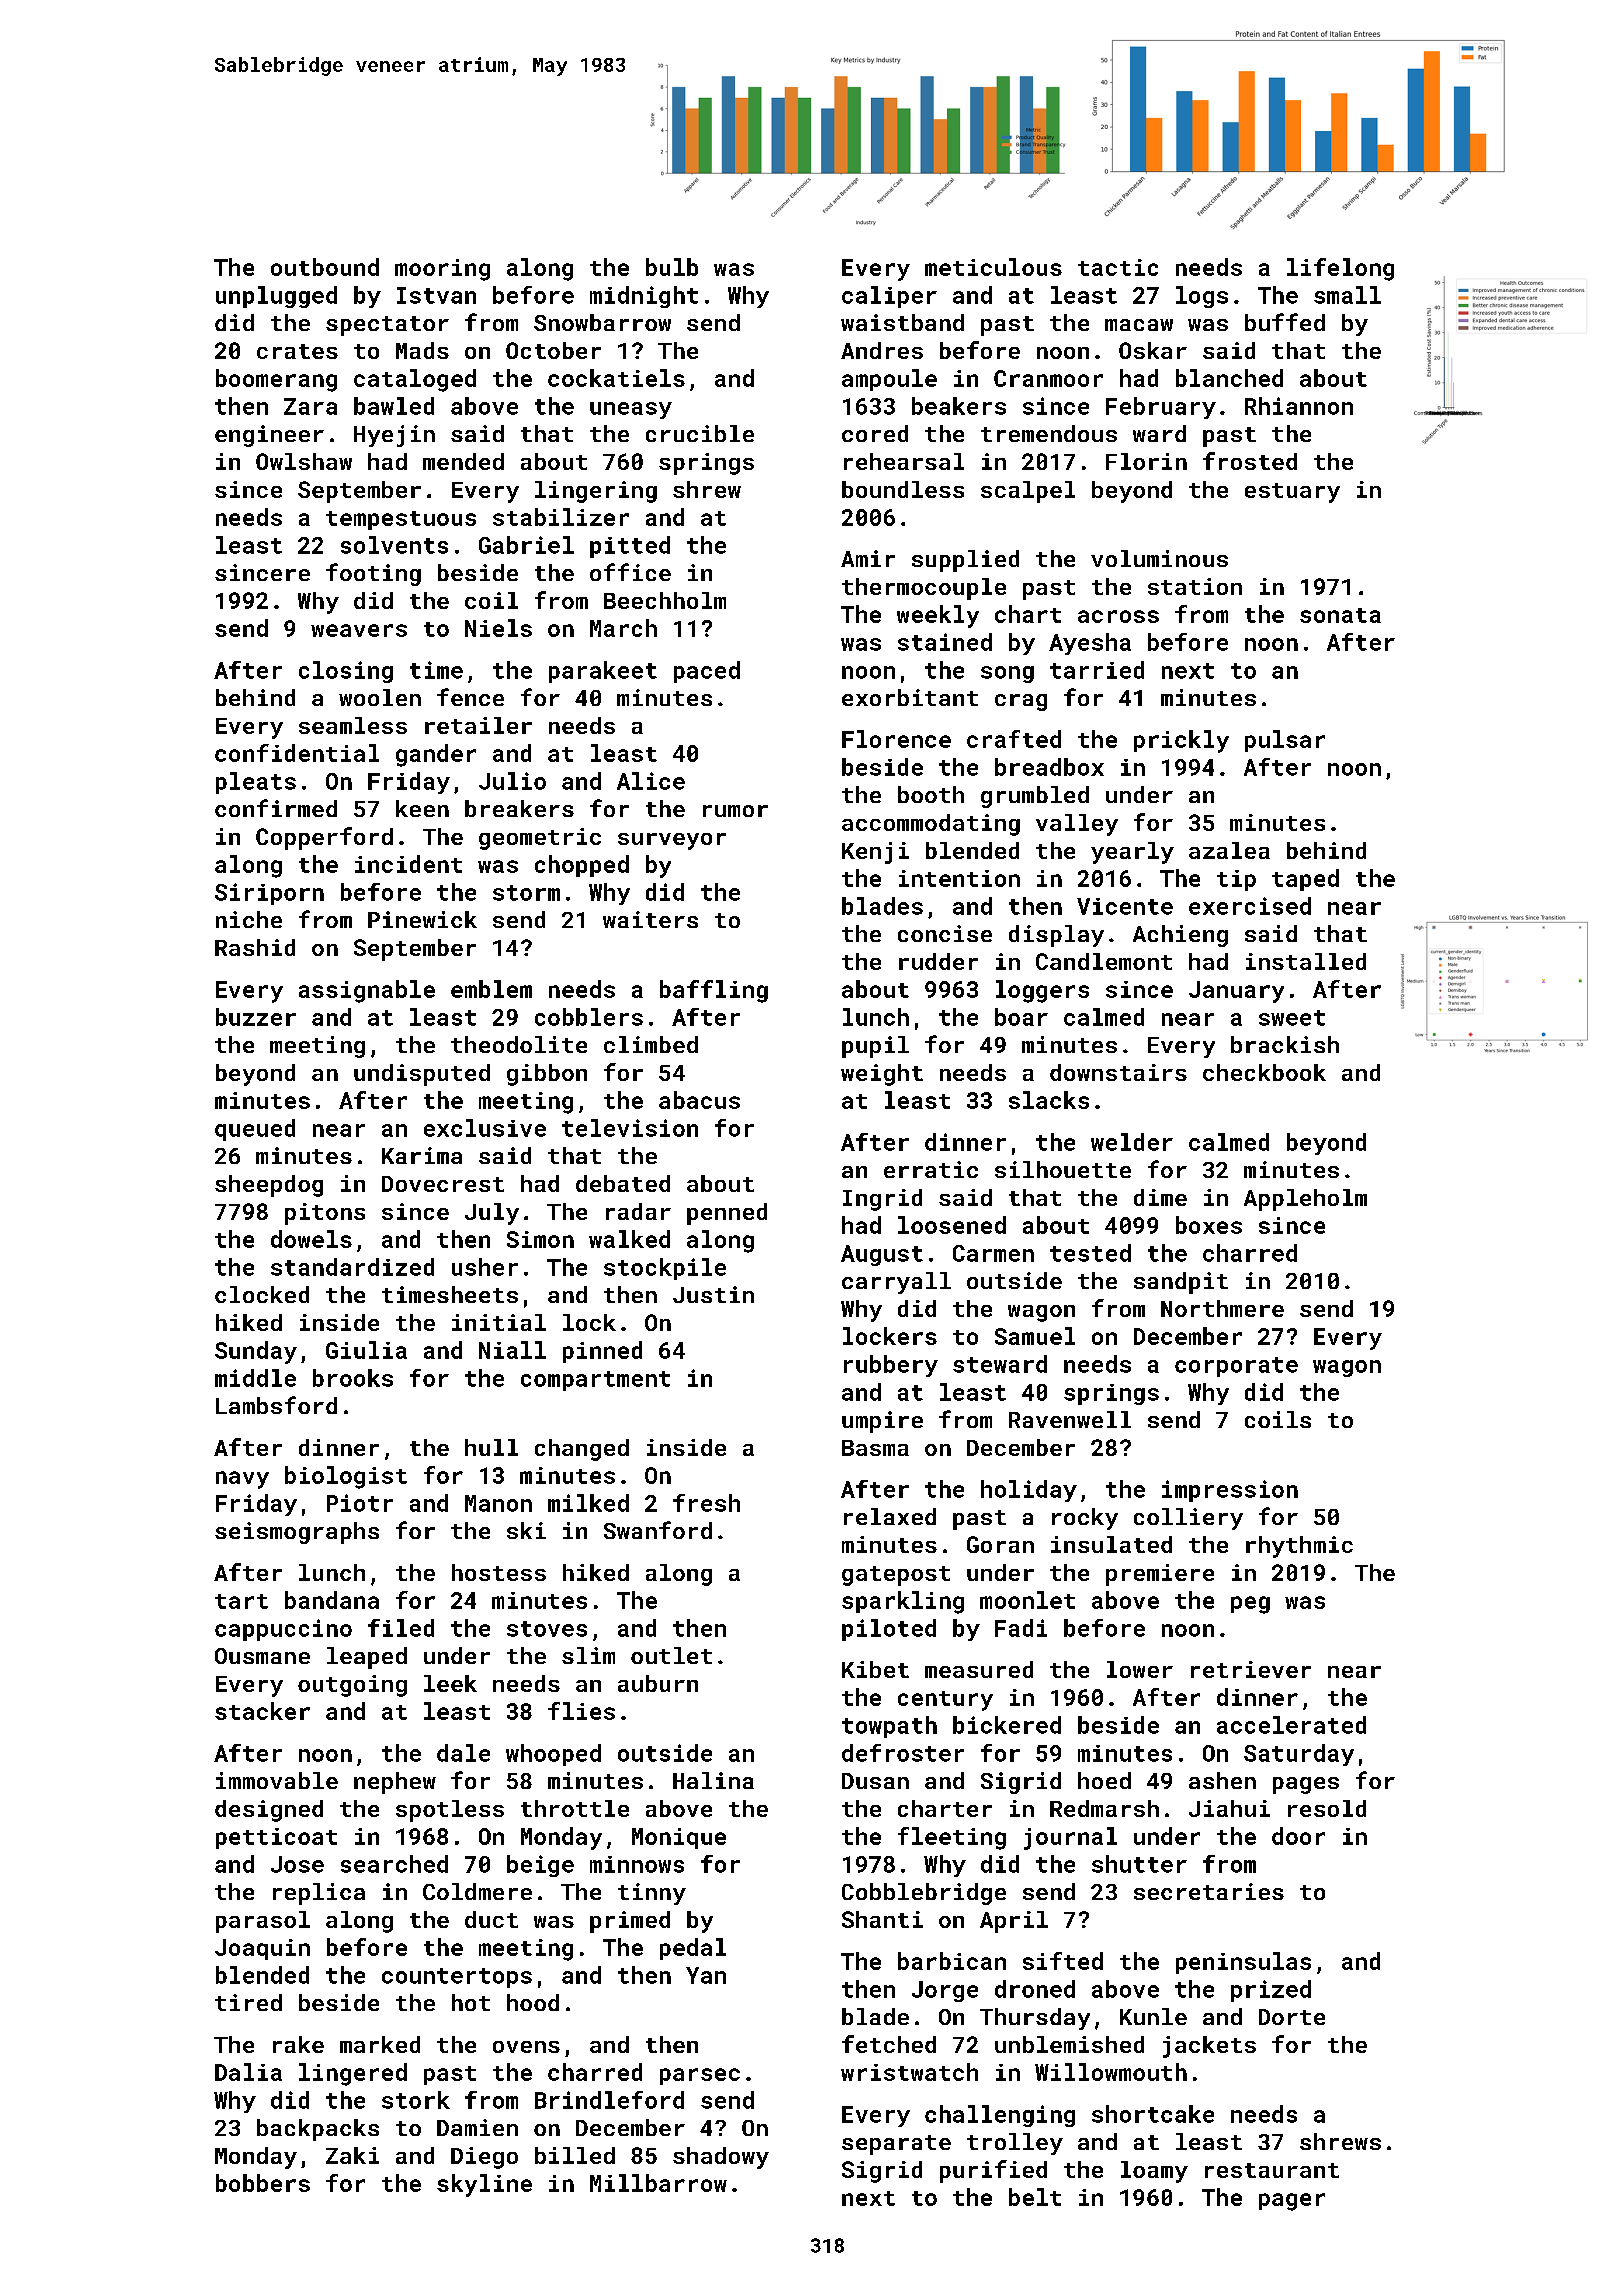 This document has height=2292, width=1620. What do you see at coordinates (1035, 2197) in the document?
I see `belt` at bounding box center [1035, 2197].
